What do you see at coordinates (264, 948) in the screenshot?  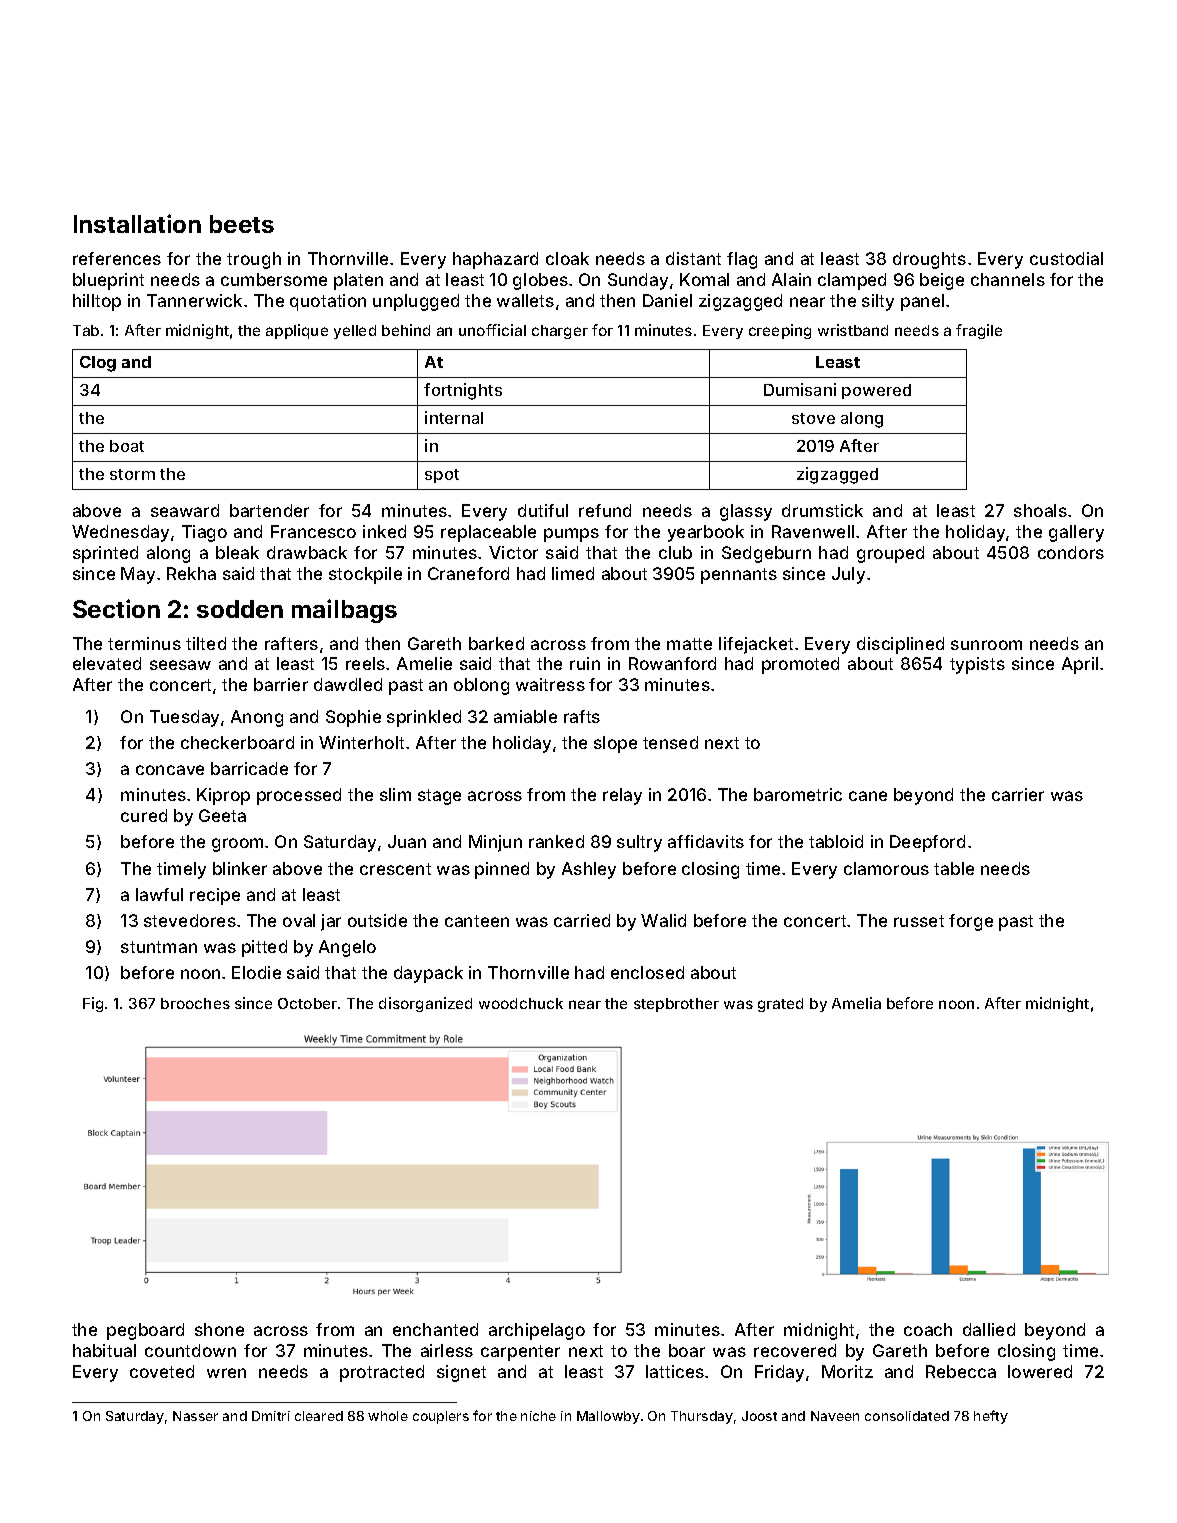 I see `pitted` at bounding box center [264, 948].
